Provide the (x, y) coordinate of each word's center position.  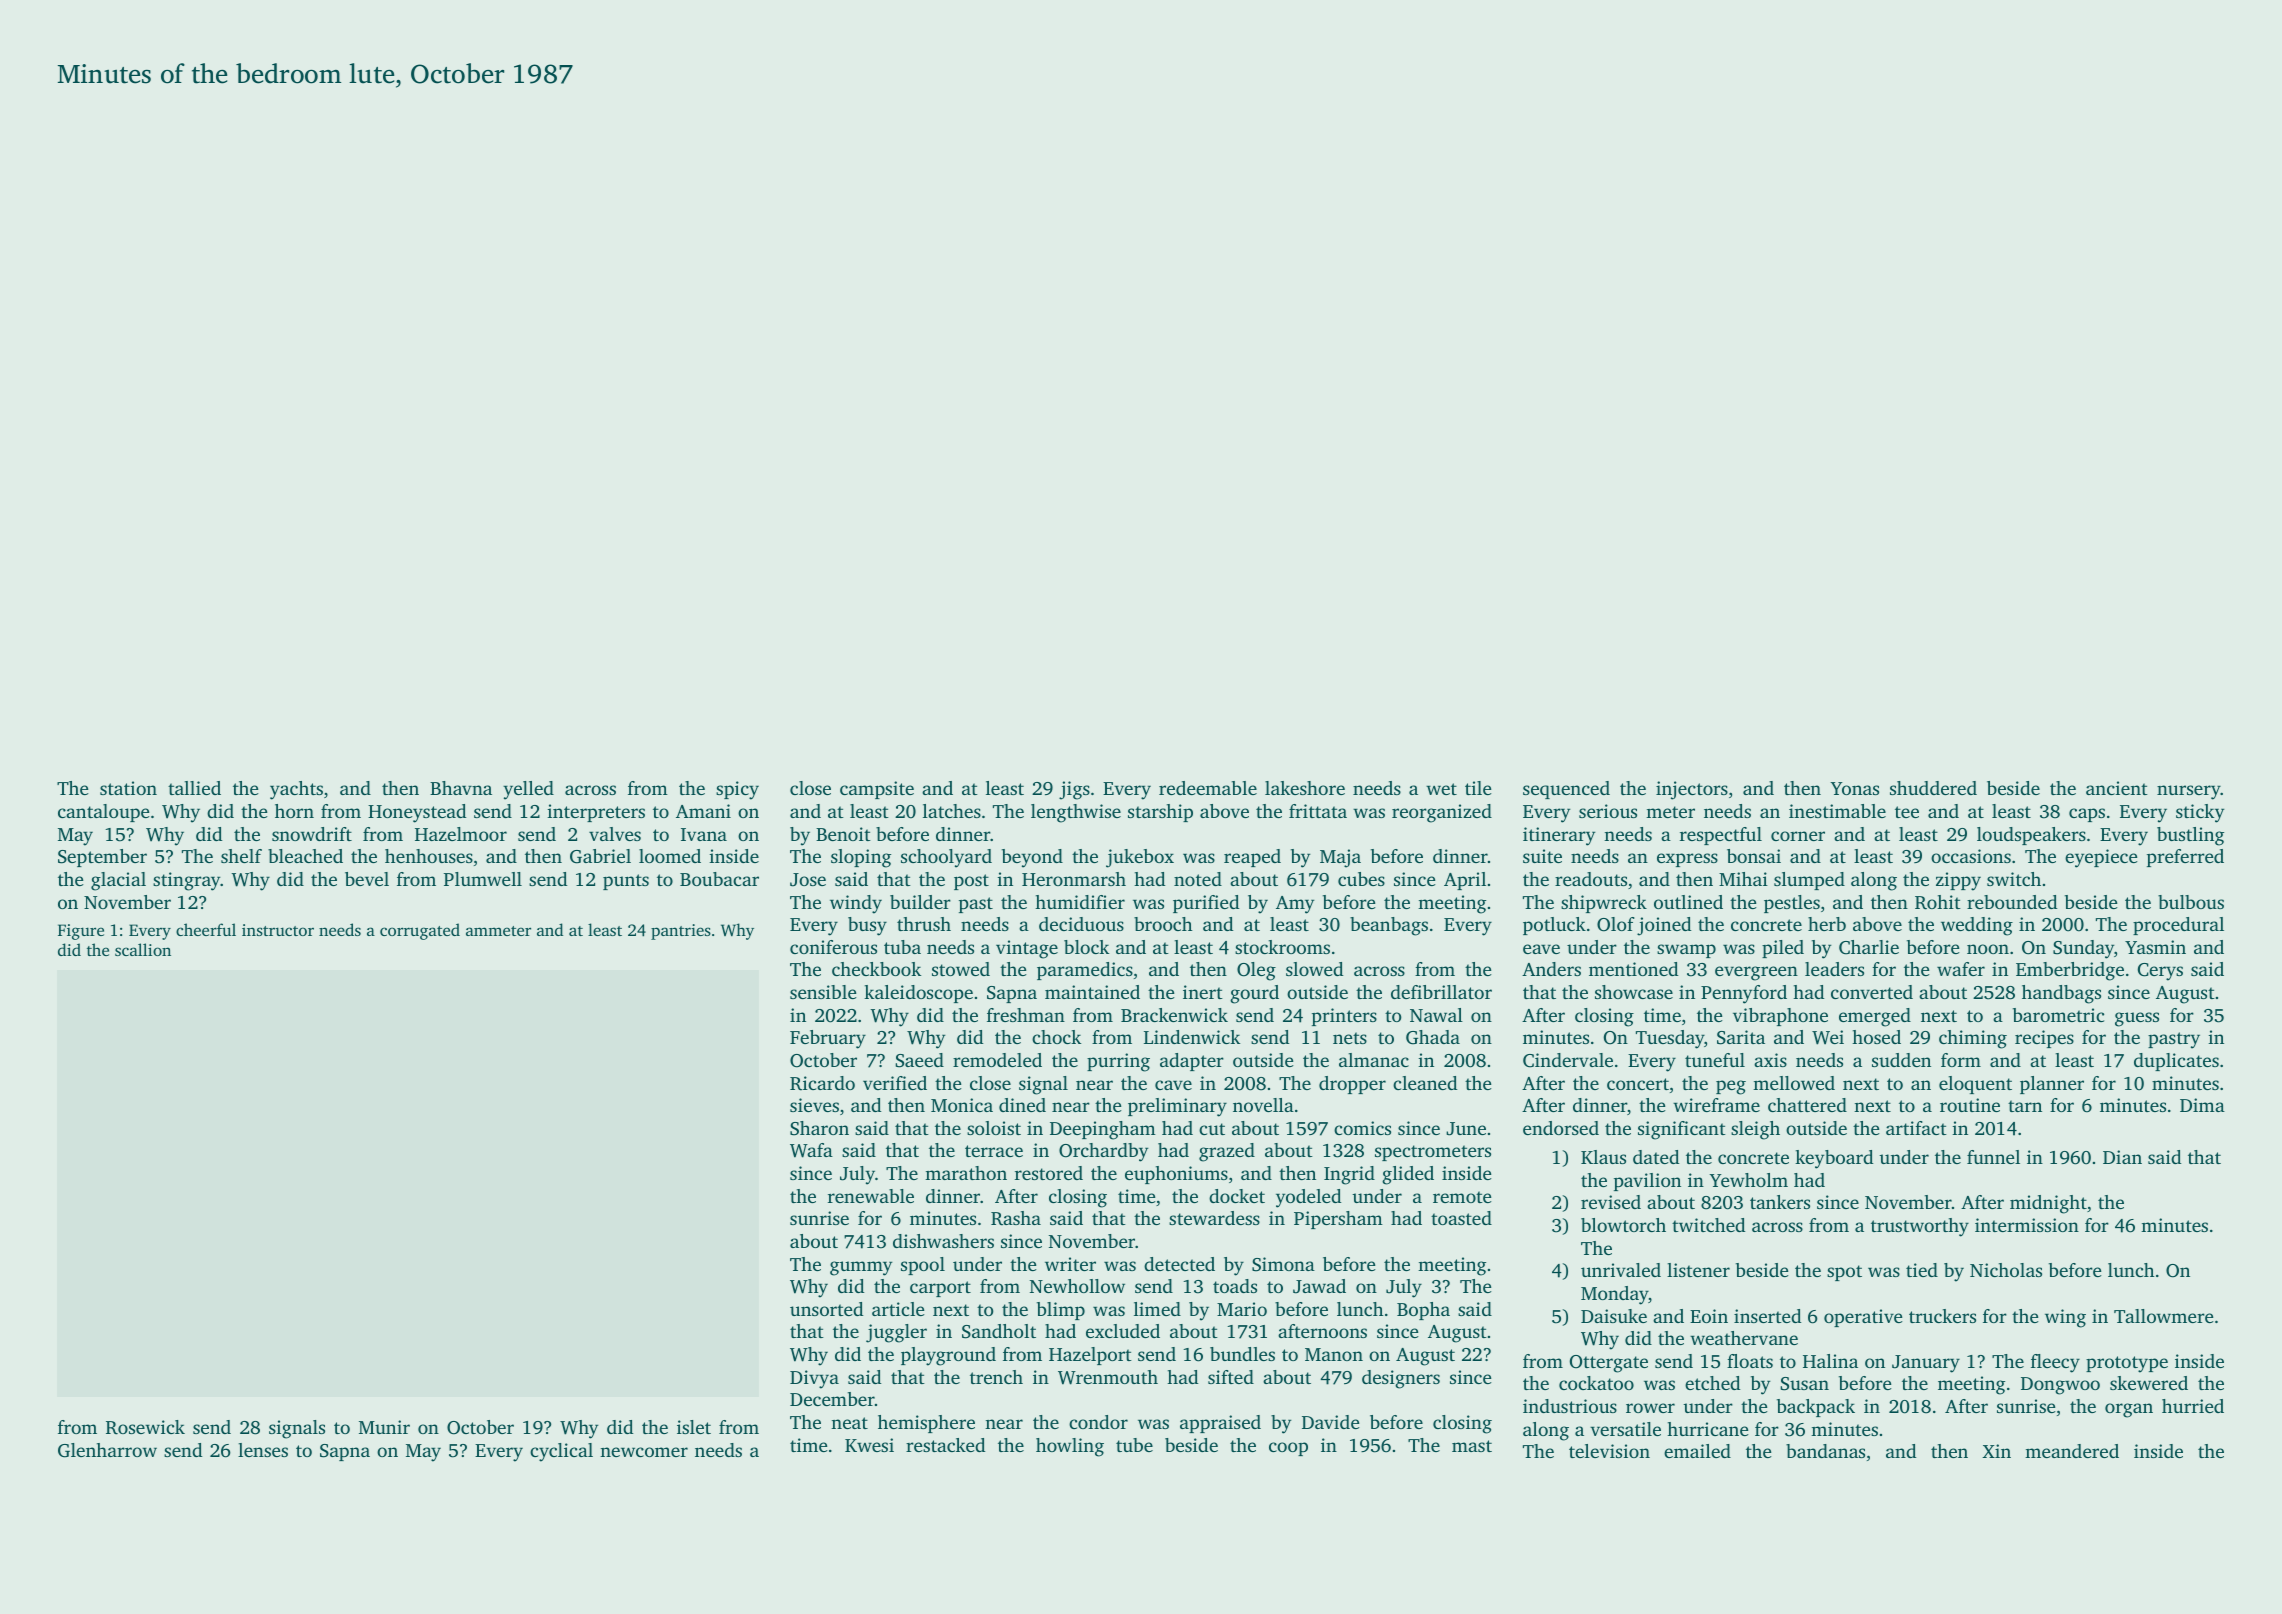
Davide (1331, 1422)
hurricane (1708, 1429)
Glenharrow (107, 1450)
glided (1408, 1175)
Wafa (811, 1150)
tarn (2025, 1106)
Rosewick (145, 1427)
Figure (81, 932)
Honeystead (417, 813)
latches (952, 811)
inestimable (1837, 811)
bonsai (1754, 856)
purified (1206, 904)
